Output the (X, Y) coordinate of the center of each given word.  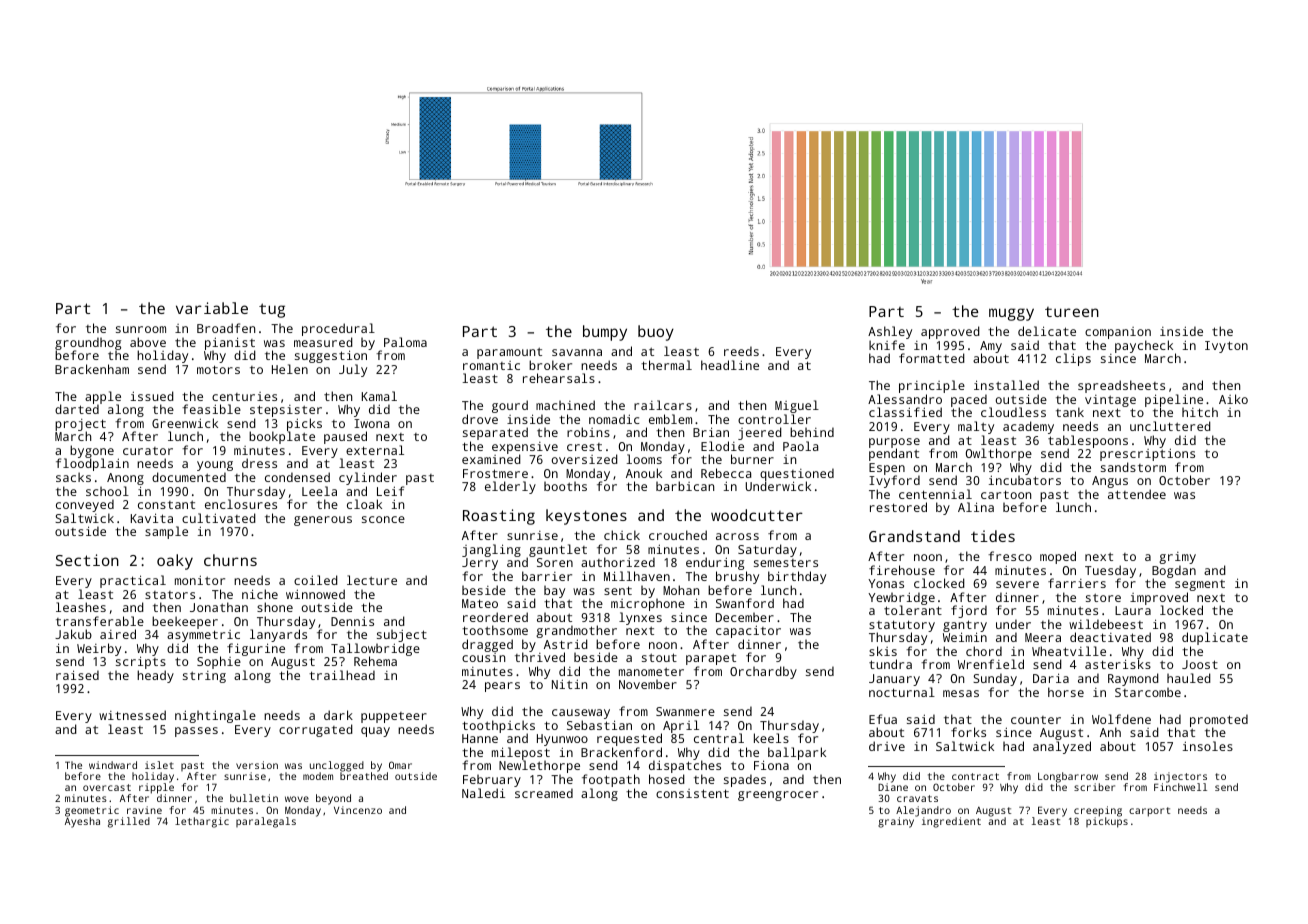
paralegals (266, 822)
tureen (1072, 312)
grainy (896, 822)
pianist (230, 344)
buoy (656, 333)
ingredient (951, 822)
